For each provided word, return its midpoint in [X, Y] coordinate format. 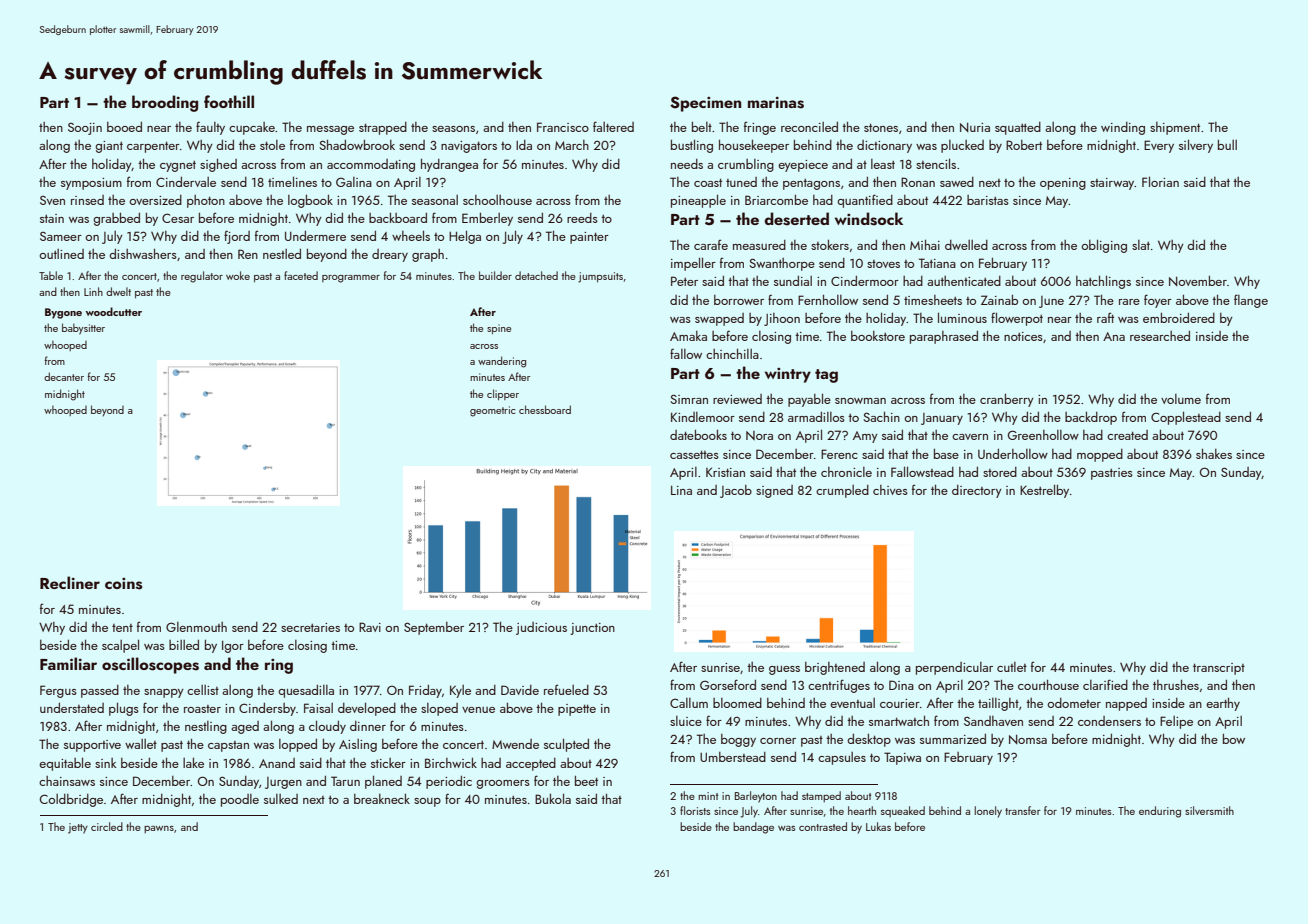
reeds [582, 218]
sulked [281, 799]
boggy [738, 740]
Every [1159, 146]
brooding [165, 103]
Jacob [736, 491]
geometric [492, 411]
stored [1000, 472]
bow [1234, 739]
